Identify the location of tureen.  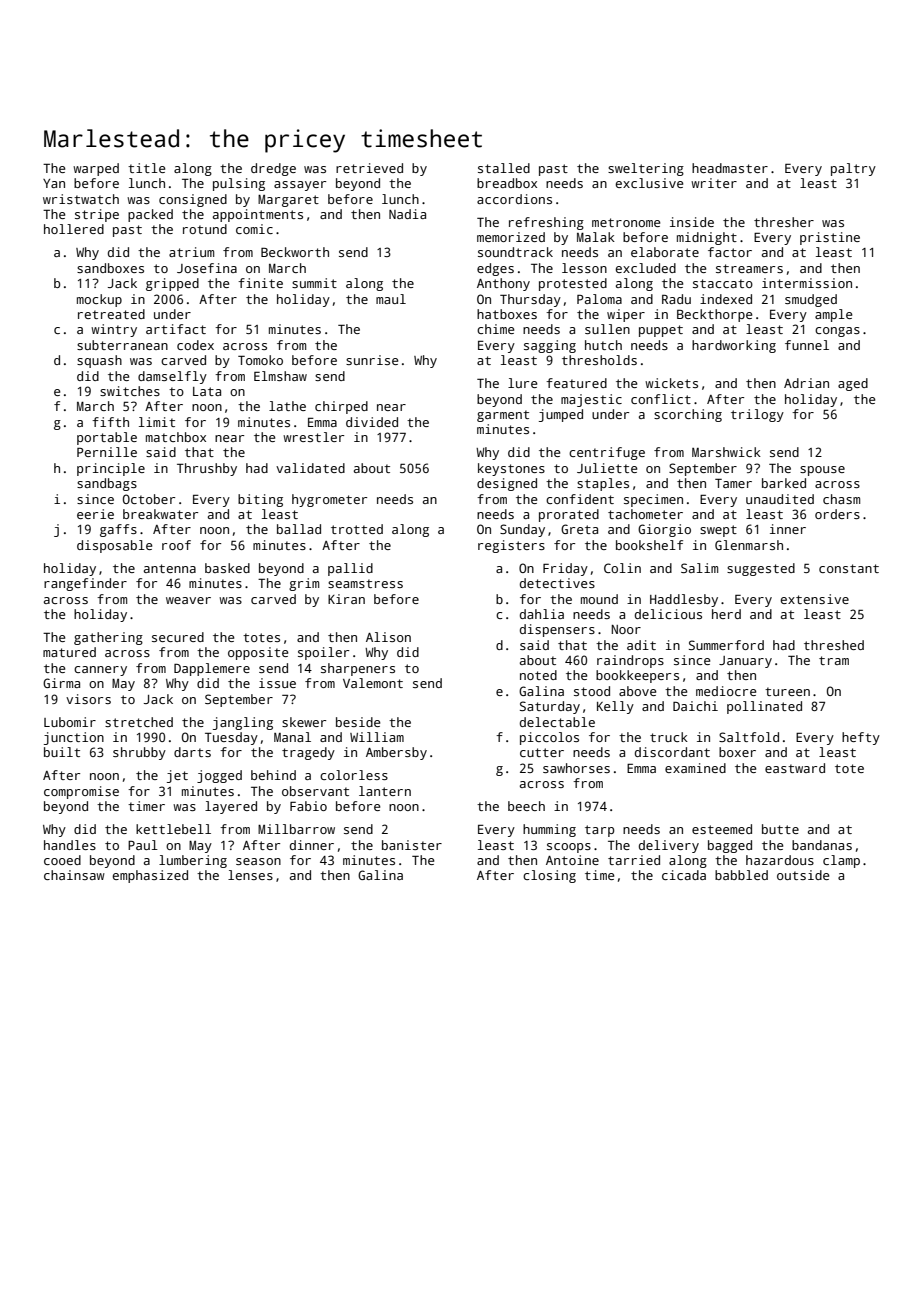
(787, 691).
